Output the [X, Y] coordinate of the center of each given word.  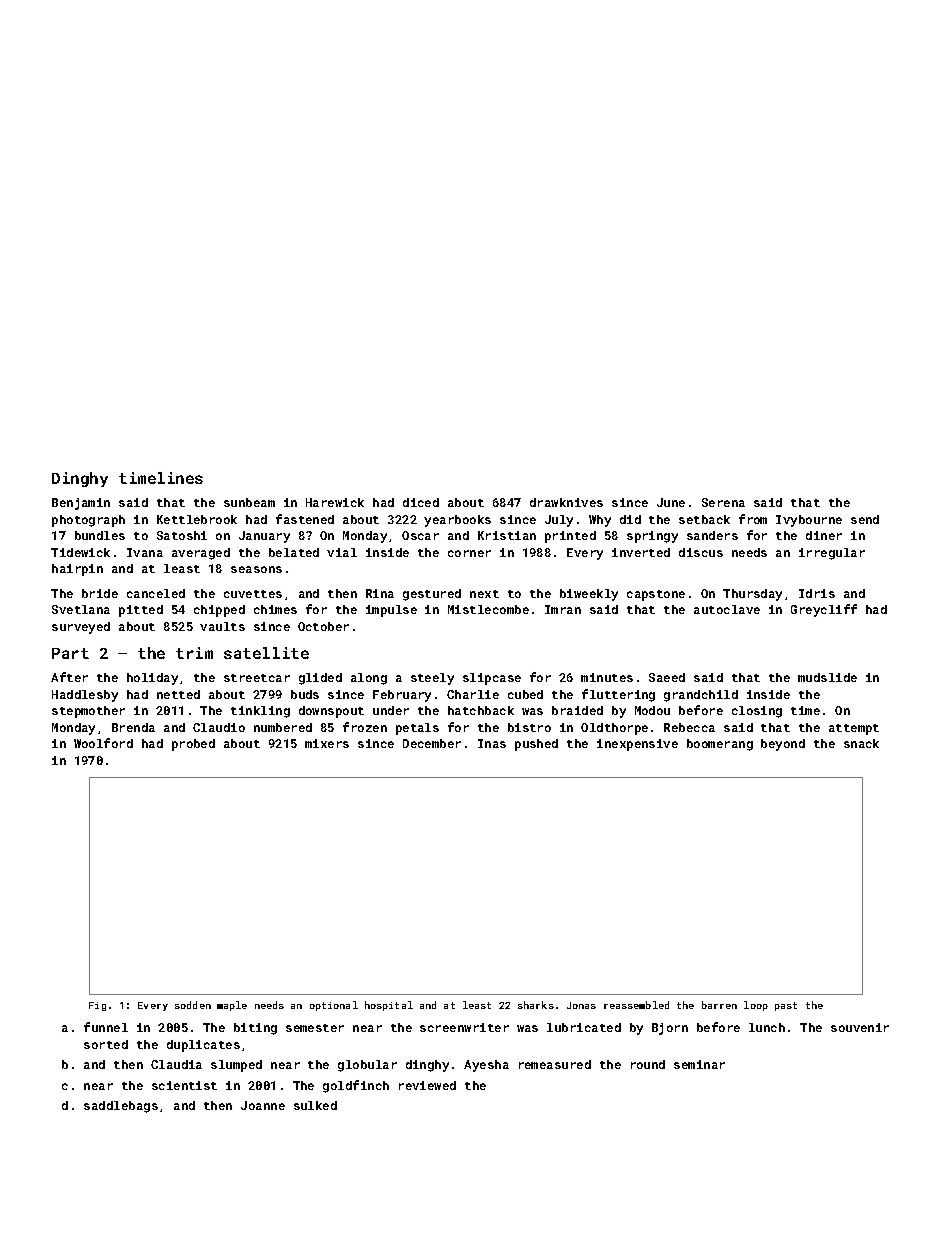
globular [367, 1066]
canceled [156, 593]
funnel [106, 1027]
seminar [699, 1064]
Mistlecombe [488, 609]
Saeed [667, 677]
